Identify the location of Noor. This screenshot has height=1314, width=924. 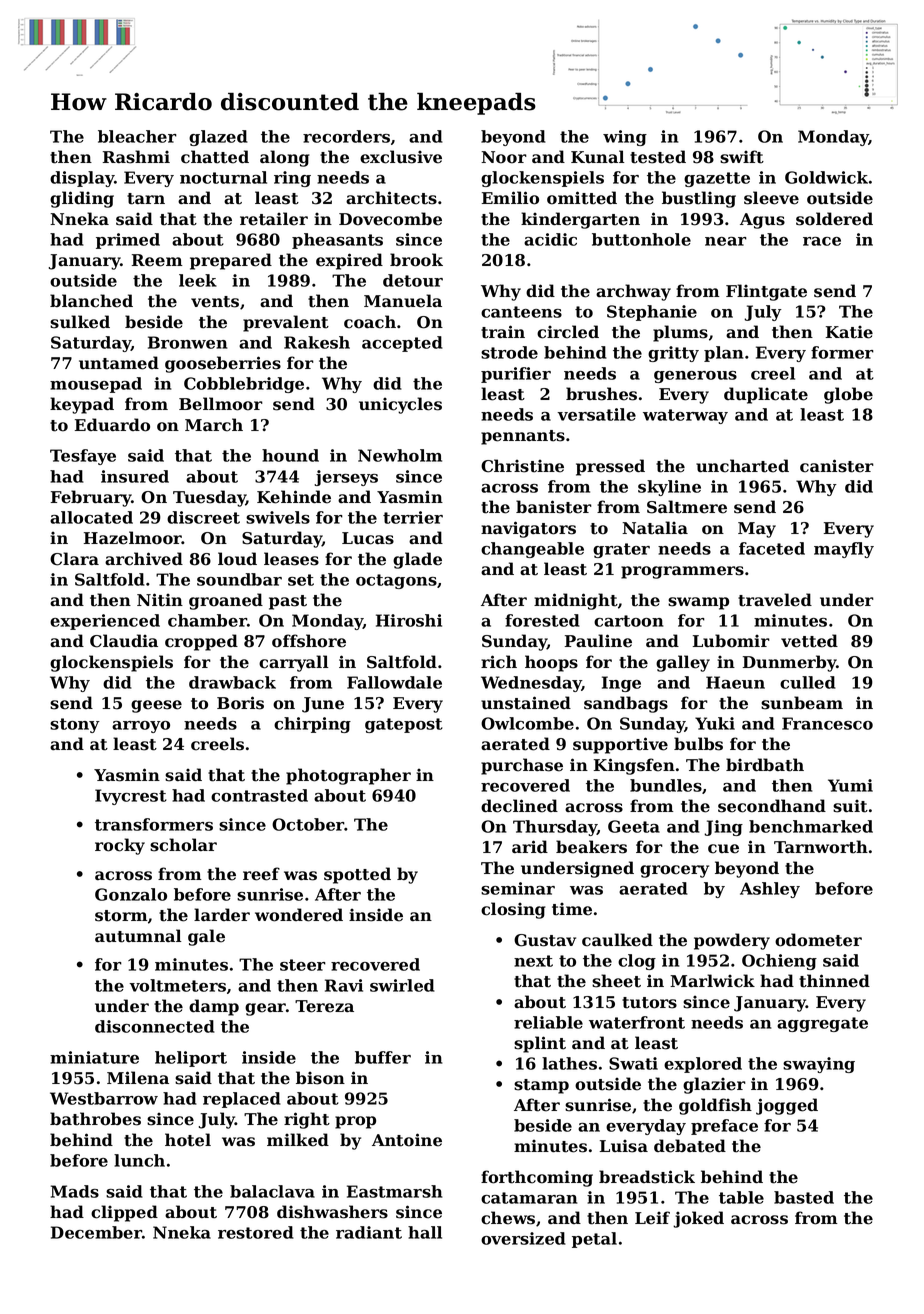
(504, 157).
